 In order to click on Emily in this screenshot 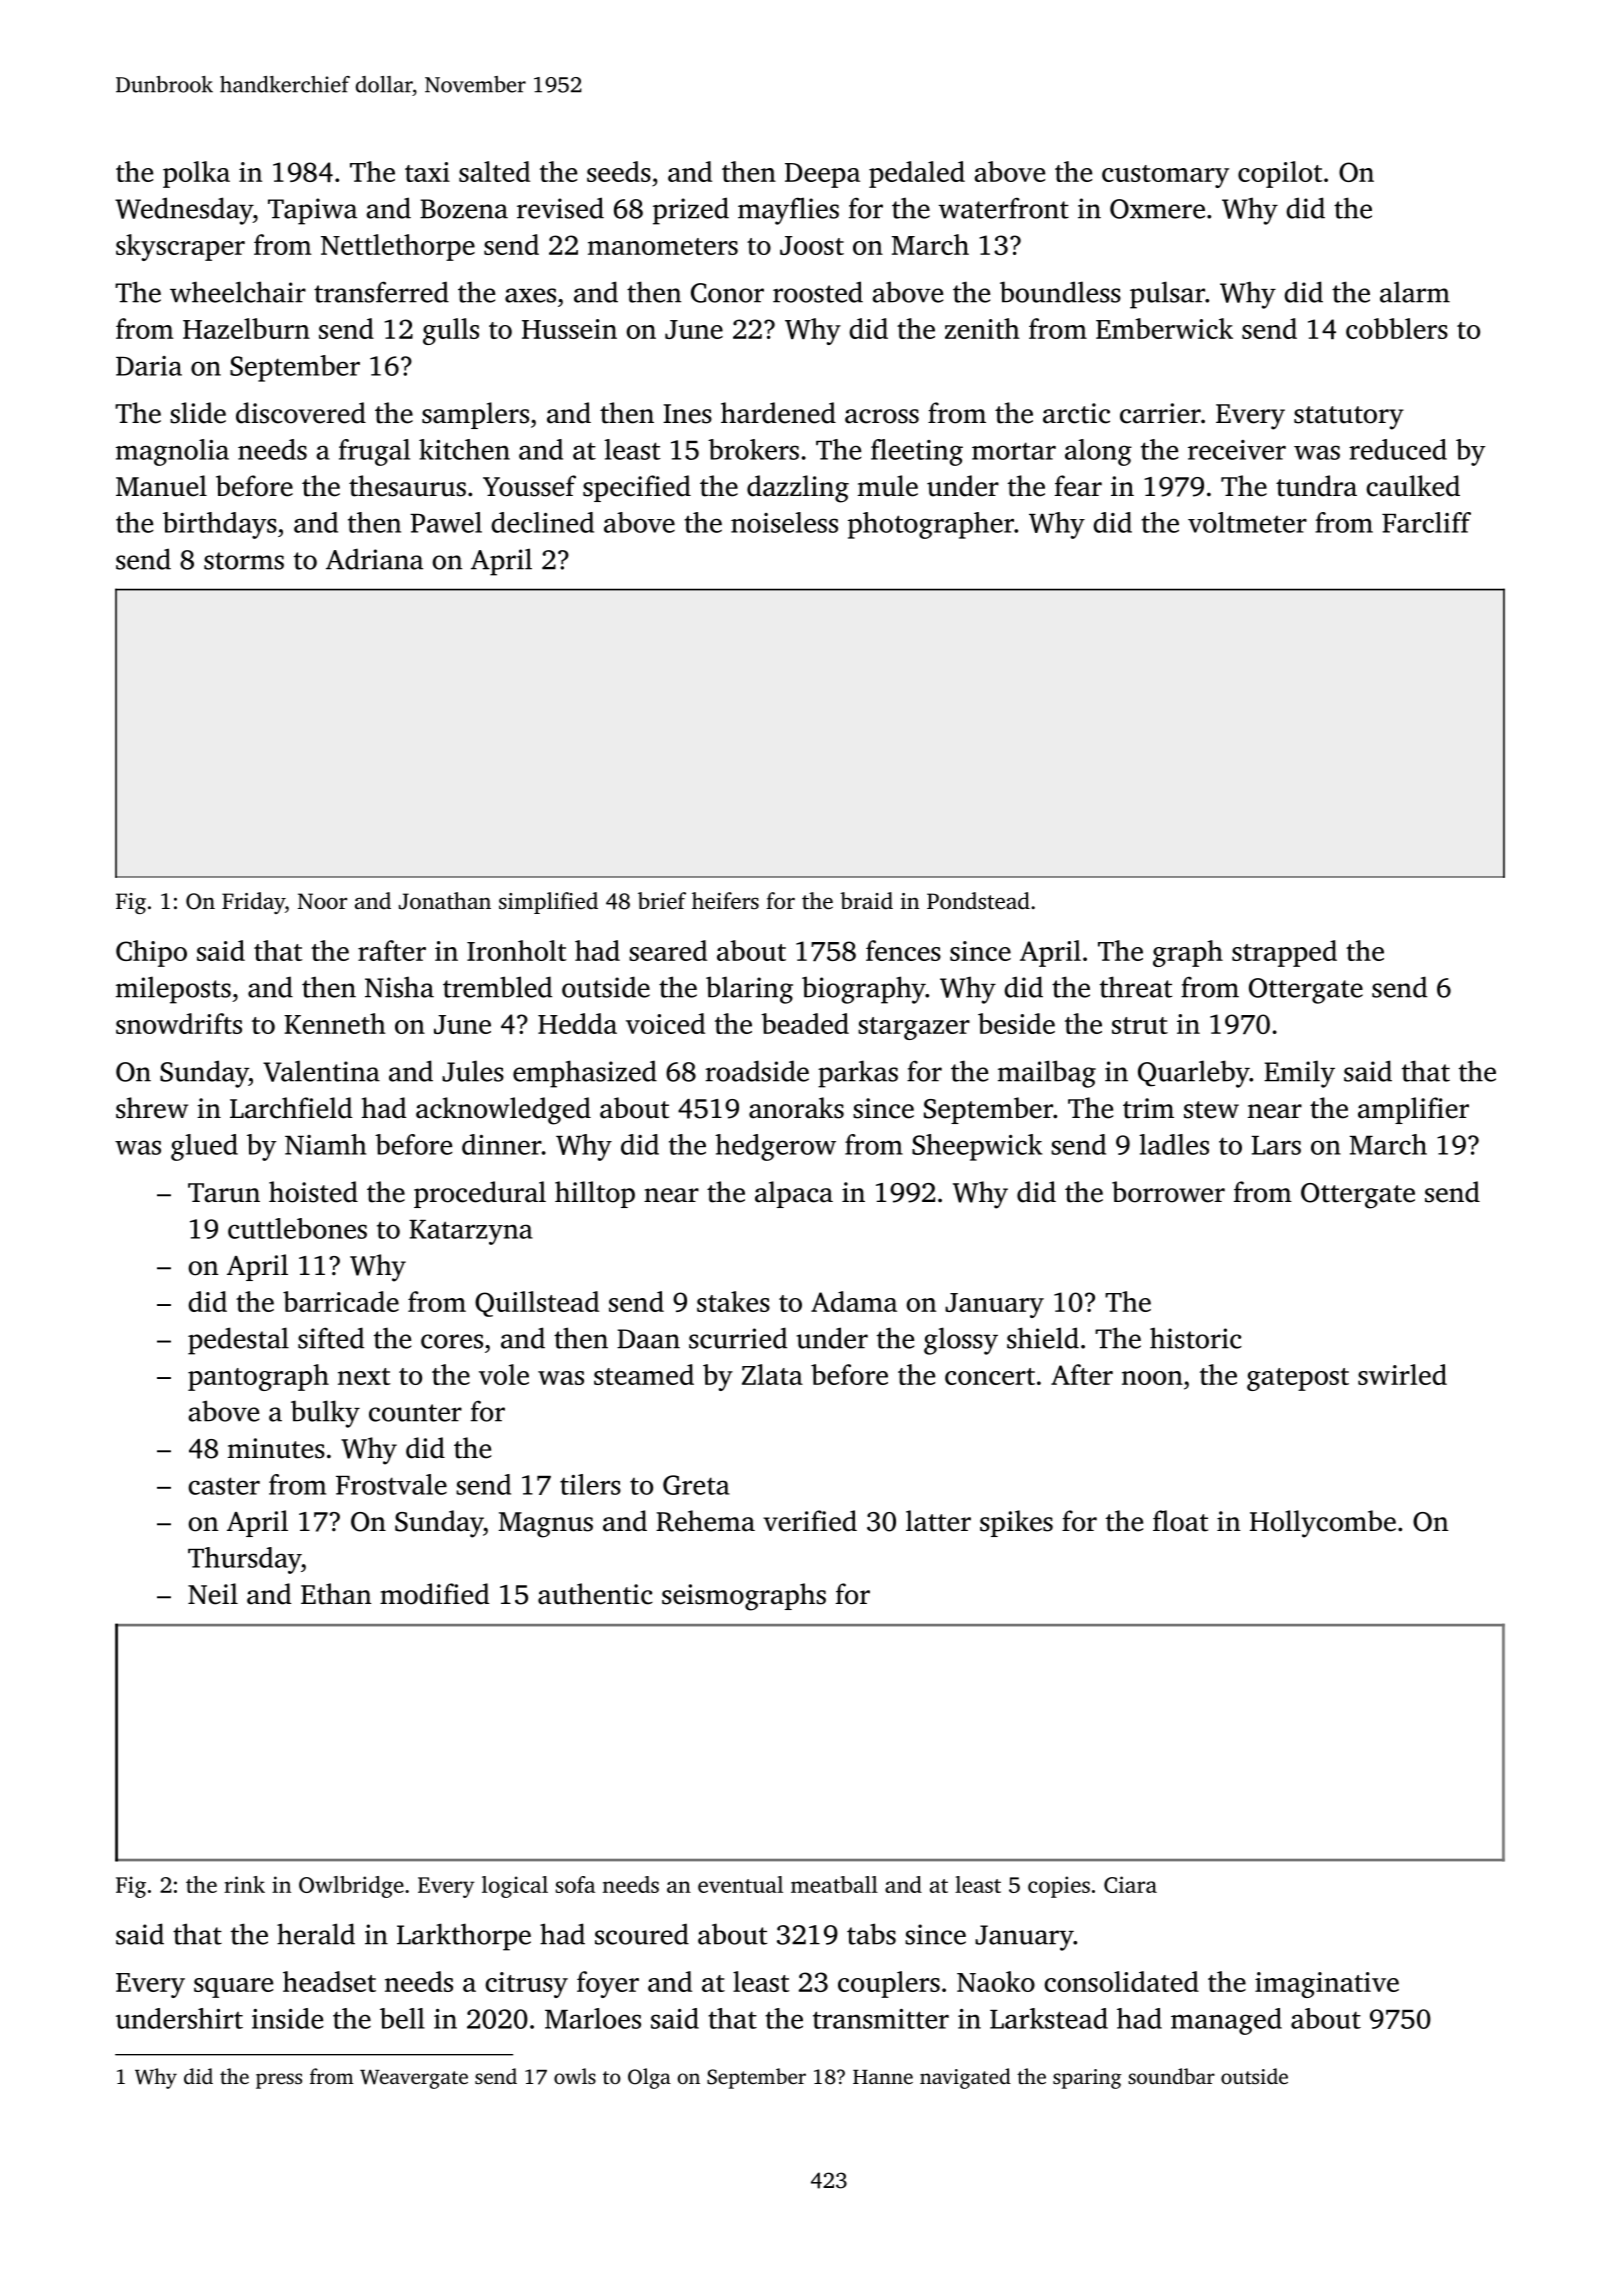, I will do `click(1299, 1074)`.
